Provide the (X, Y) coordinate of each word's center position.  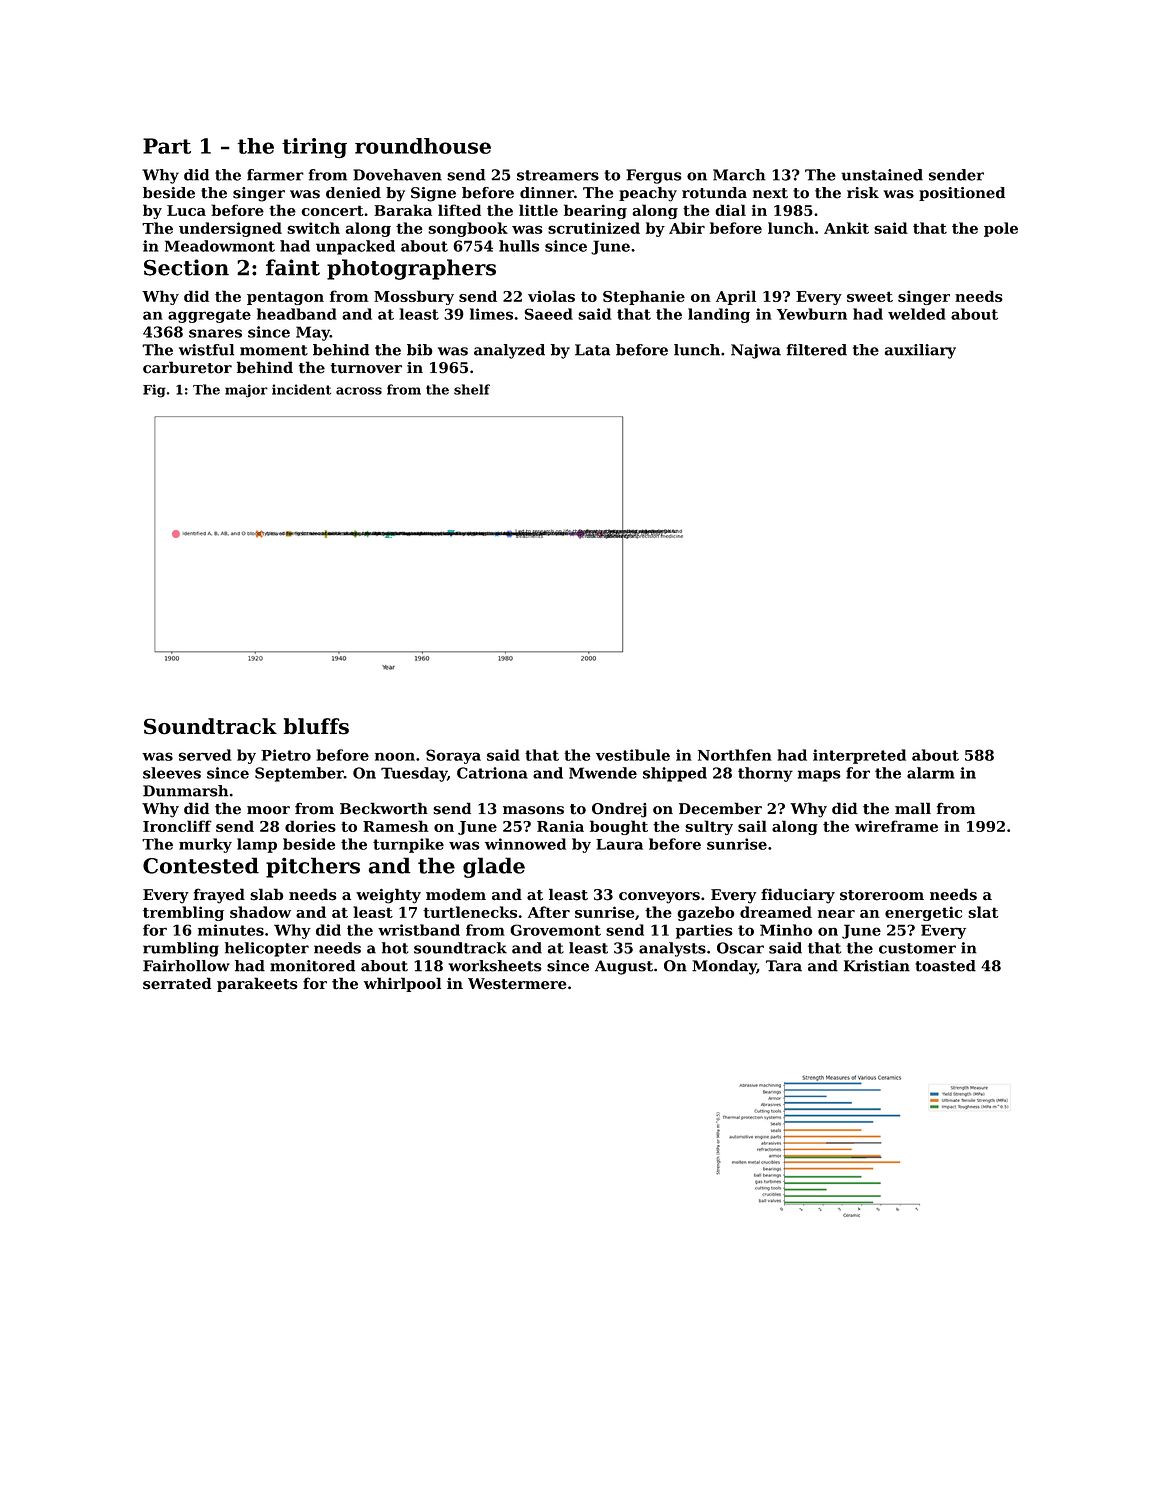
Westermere (517, 984)
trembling (183, 913)
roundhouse (423, 146)
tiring (314, 148)
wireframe (896, 826)
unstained (882, 175)
